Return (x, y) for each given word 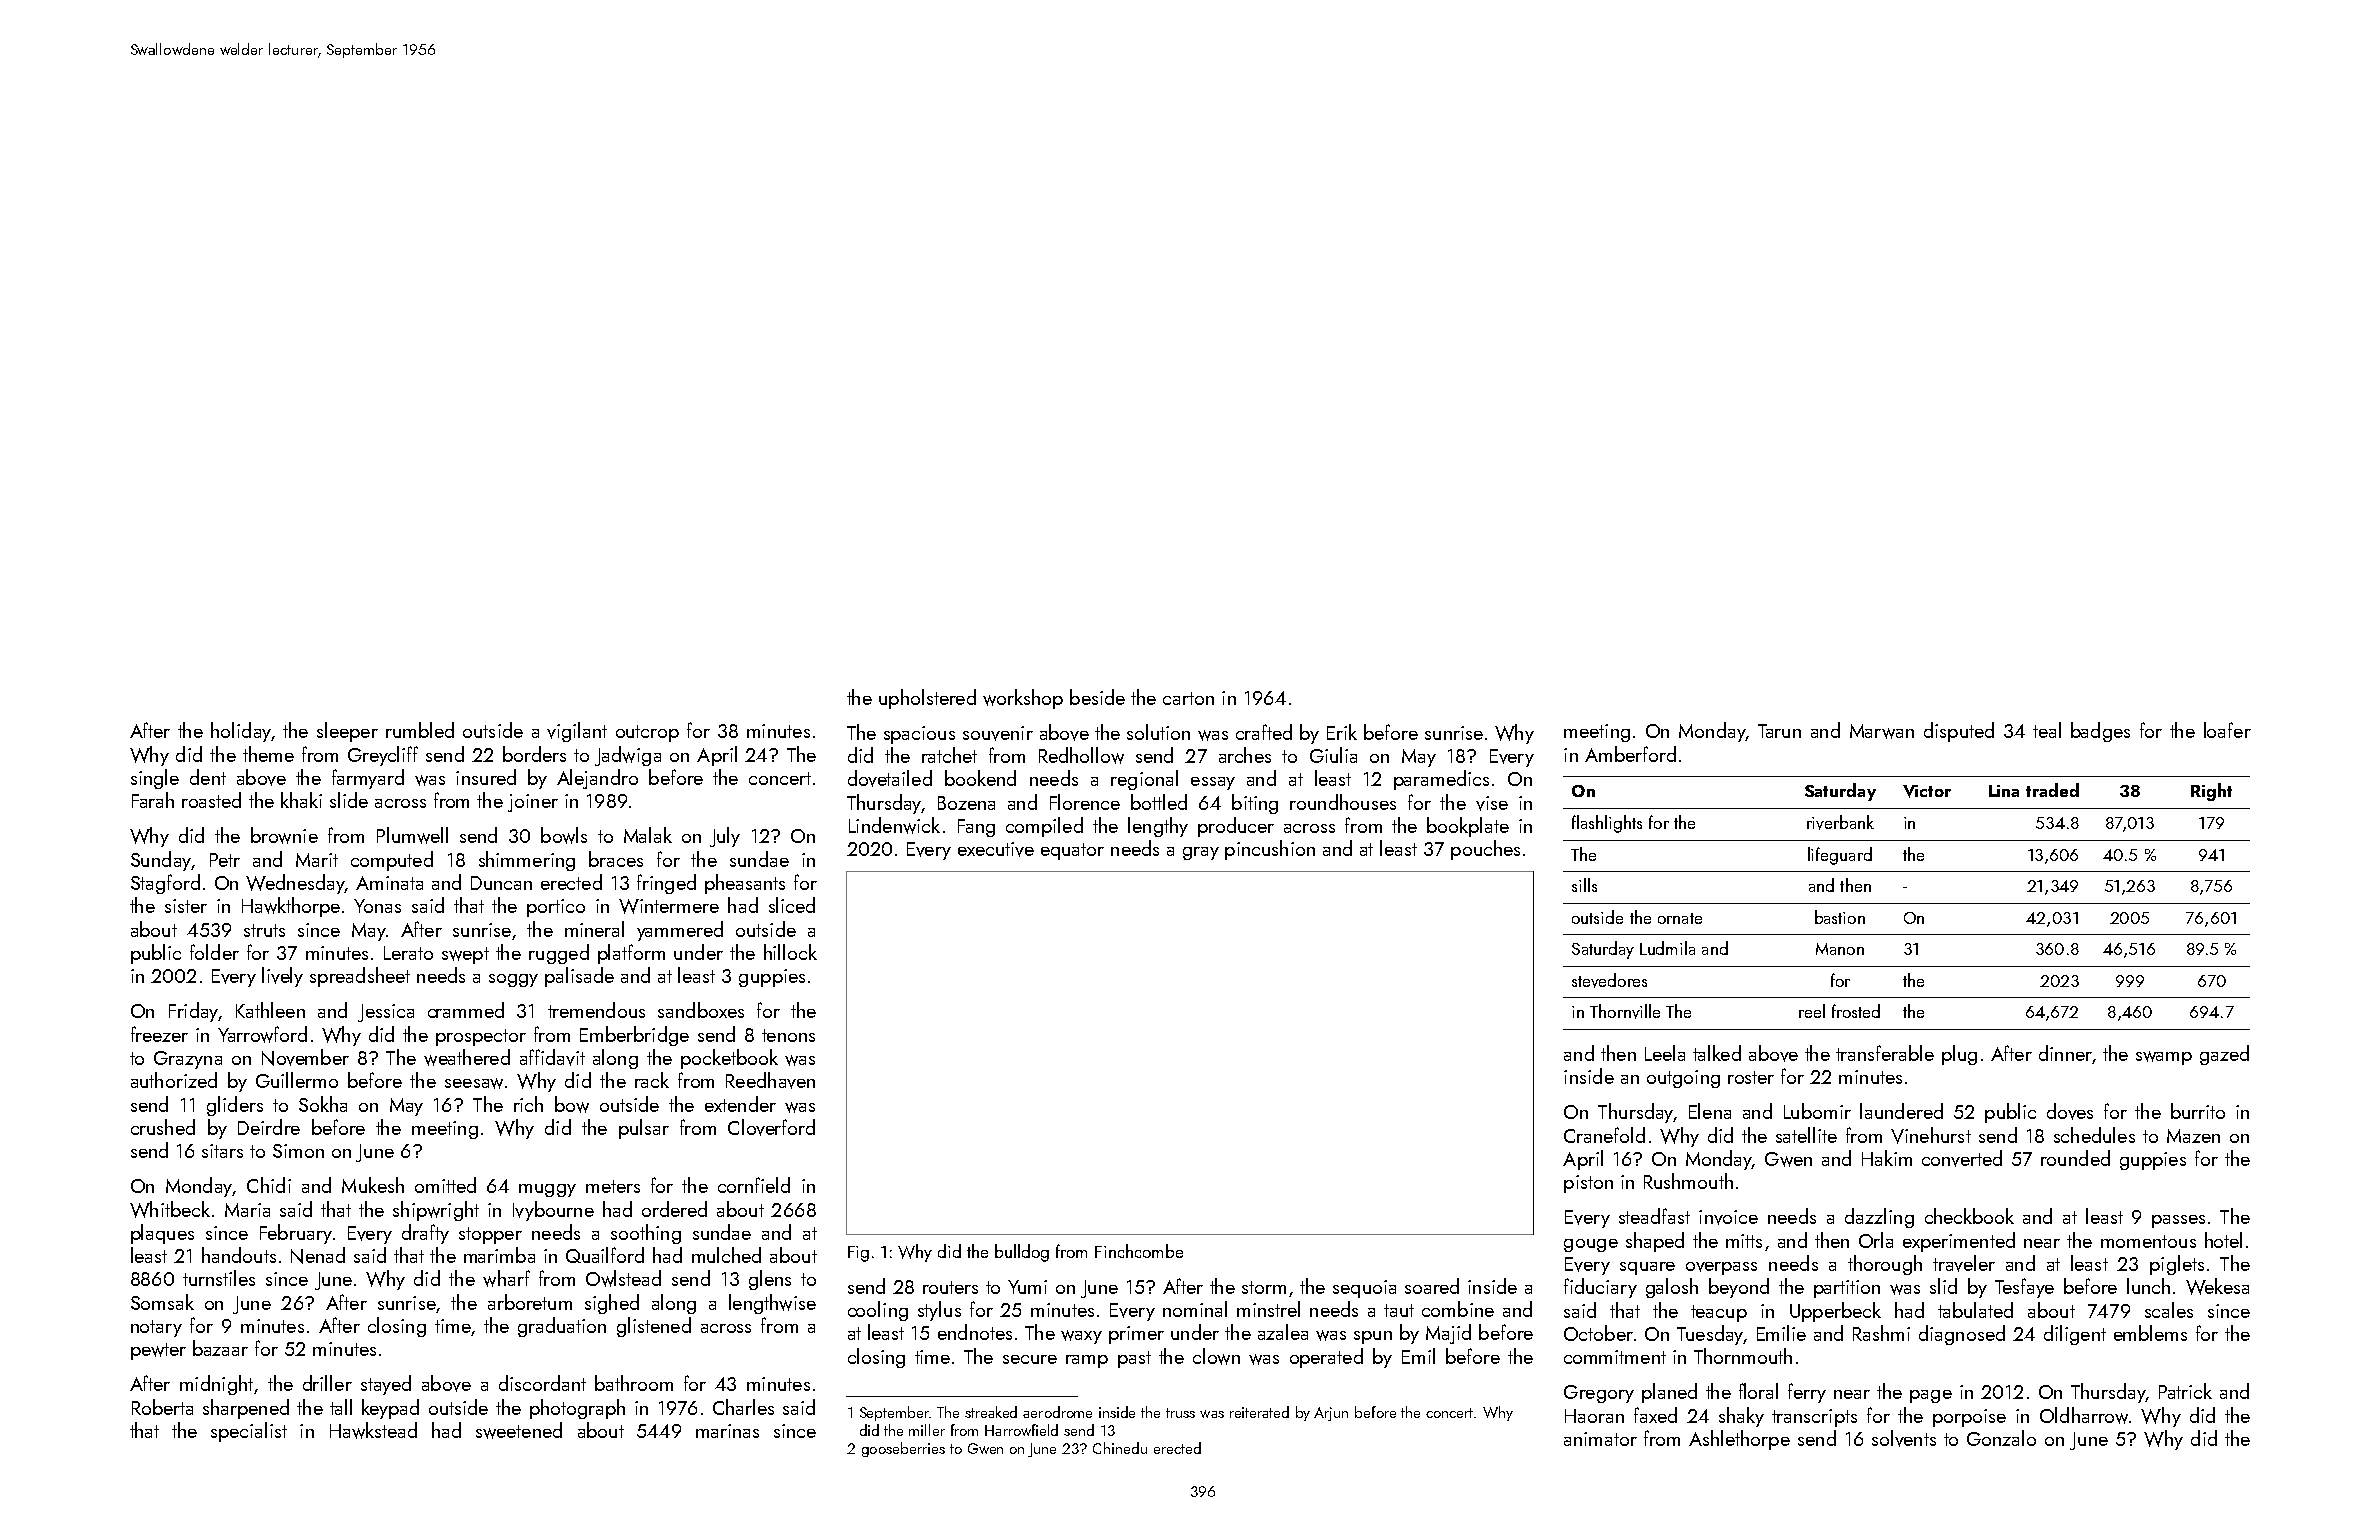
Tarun (1779, 731)
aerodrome (1057, 1412)
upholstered (927, 699)
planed (1669, 1393)
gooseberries (903, 1449)
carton (1188, 698)
